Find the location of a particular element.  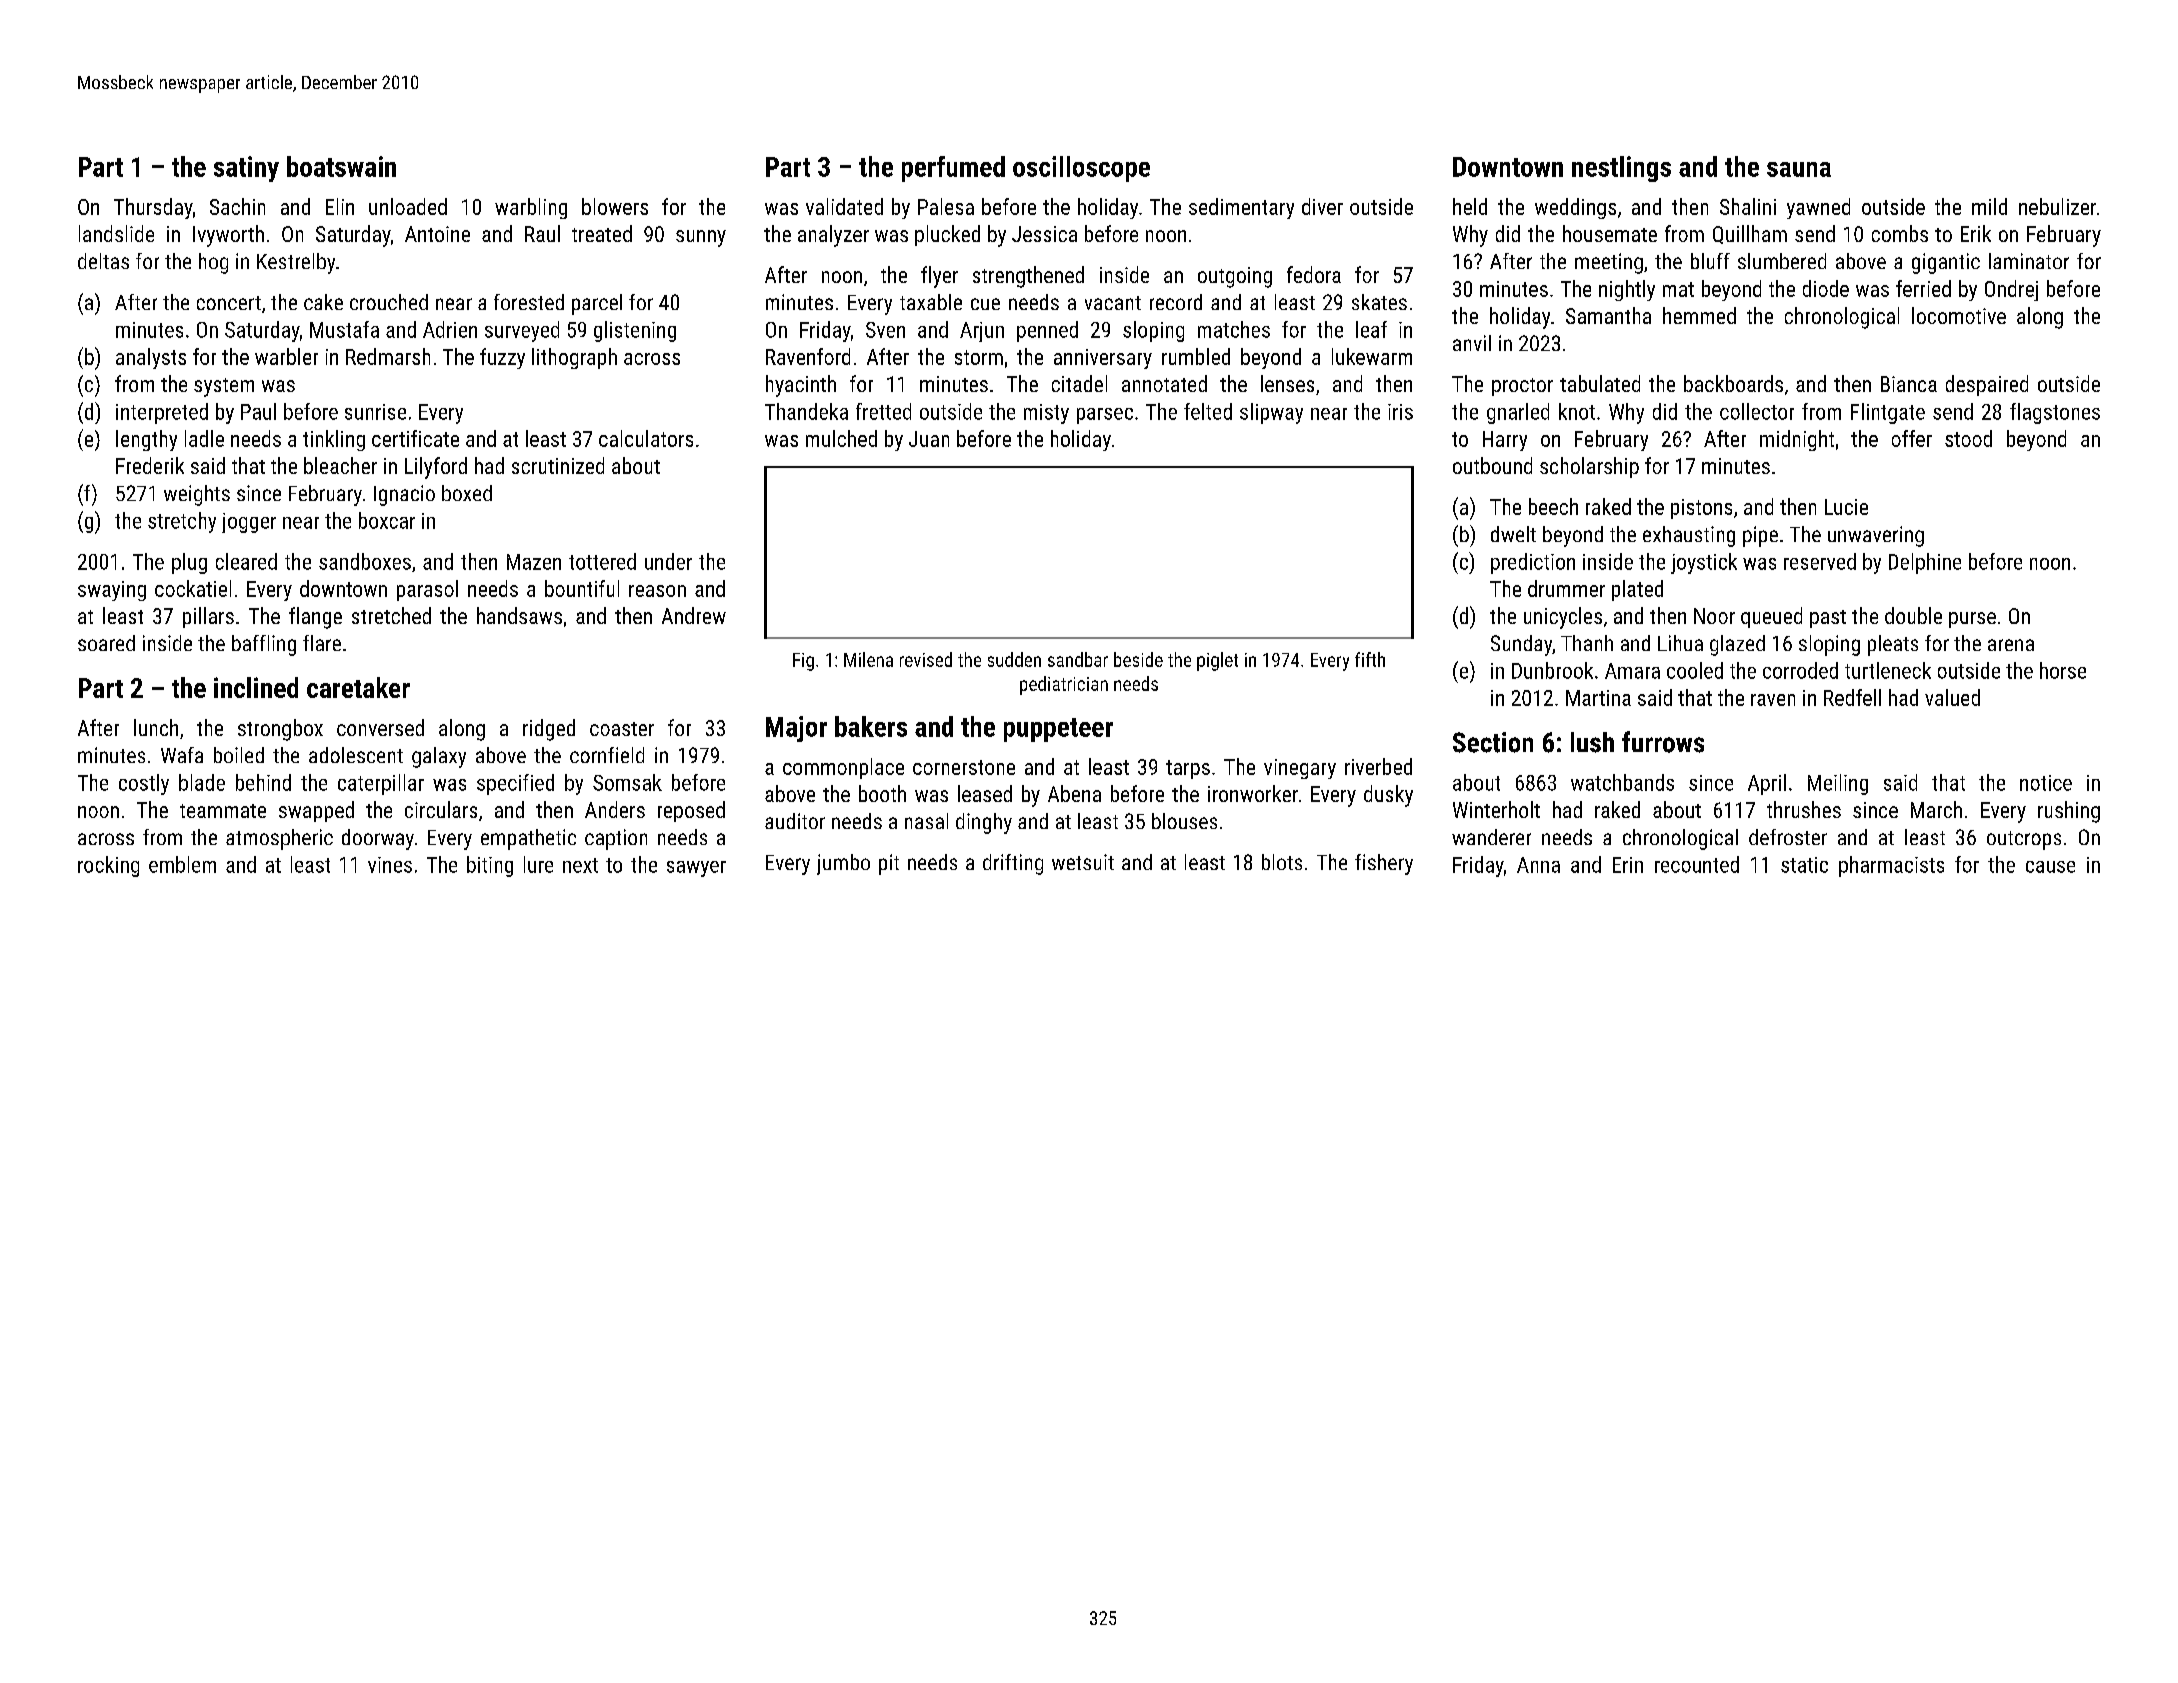

Mazen is located at coordinates (534, 562).
